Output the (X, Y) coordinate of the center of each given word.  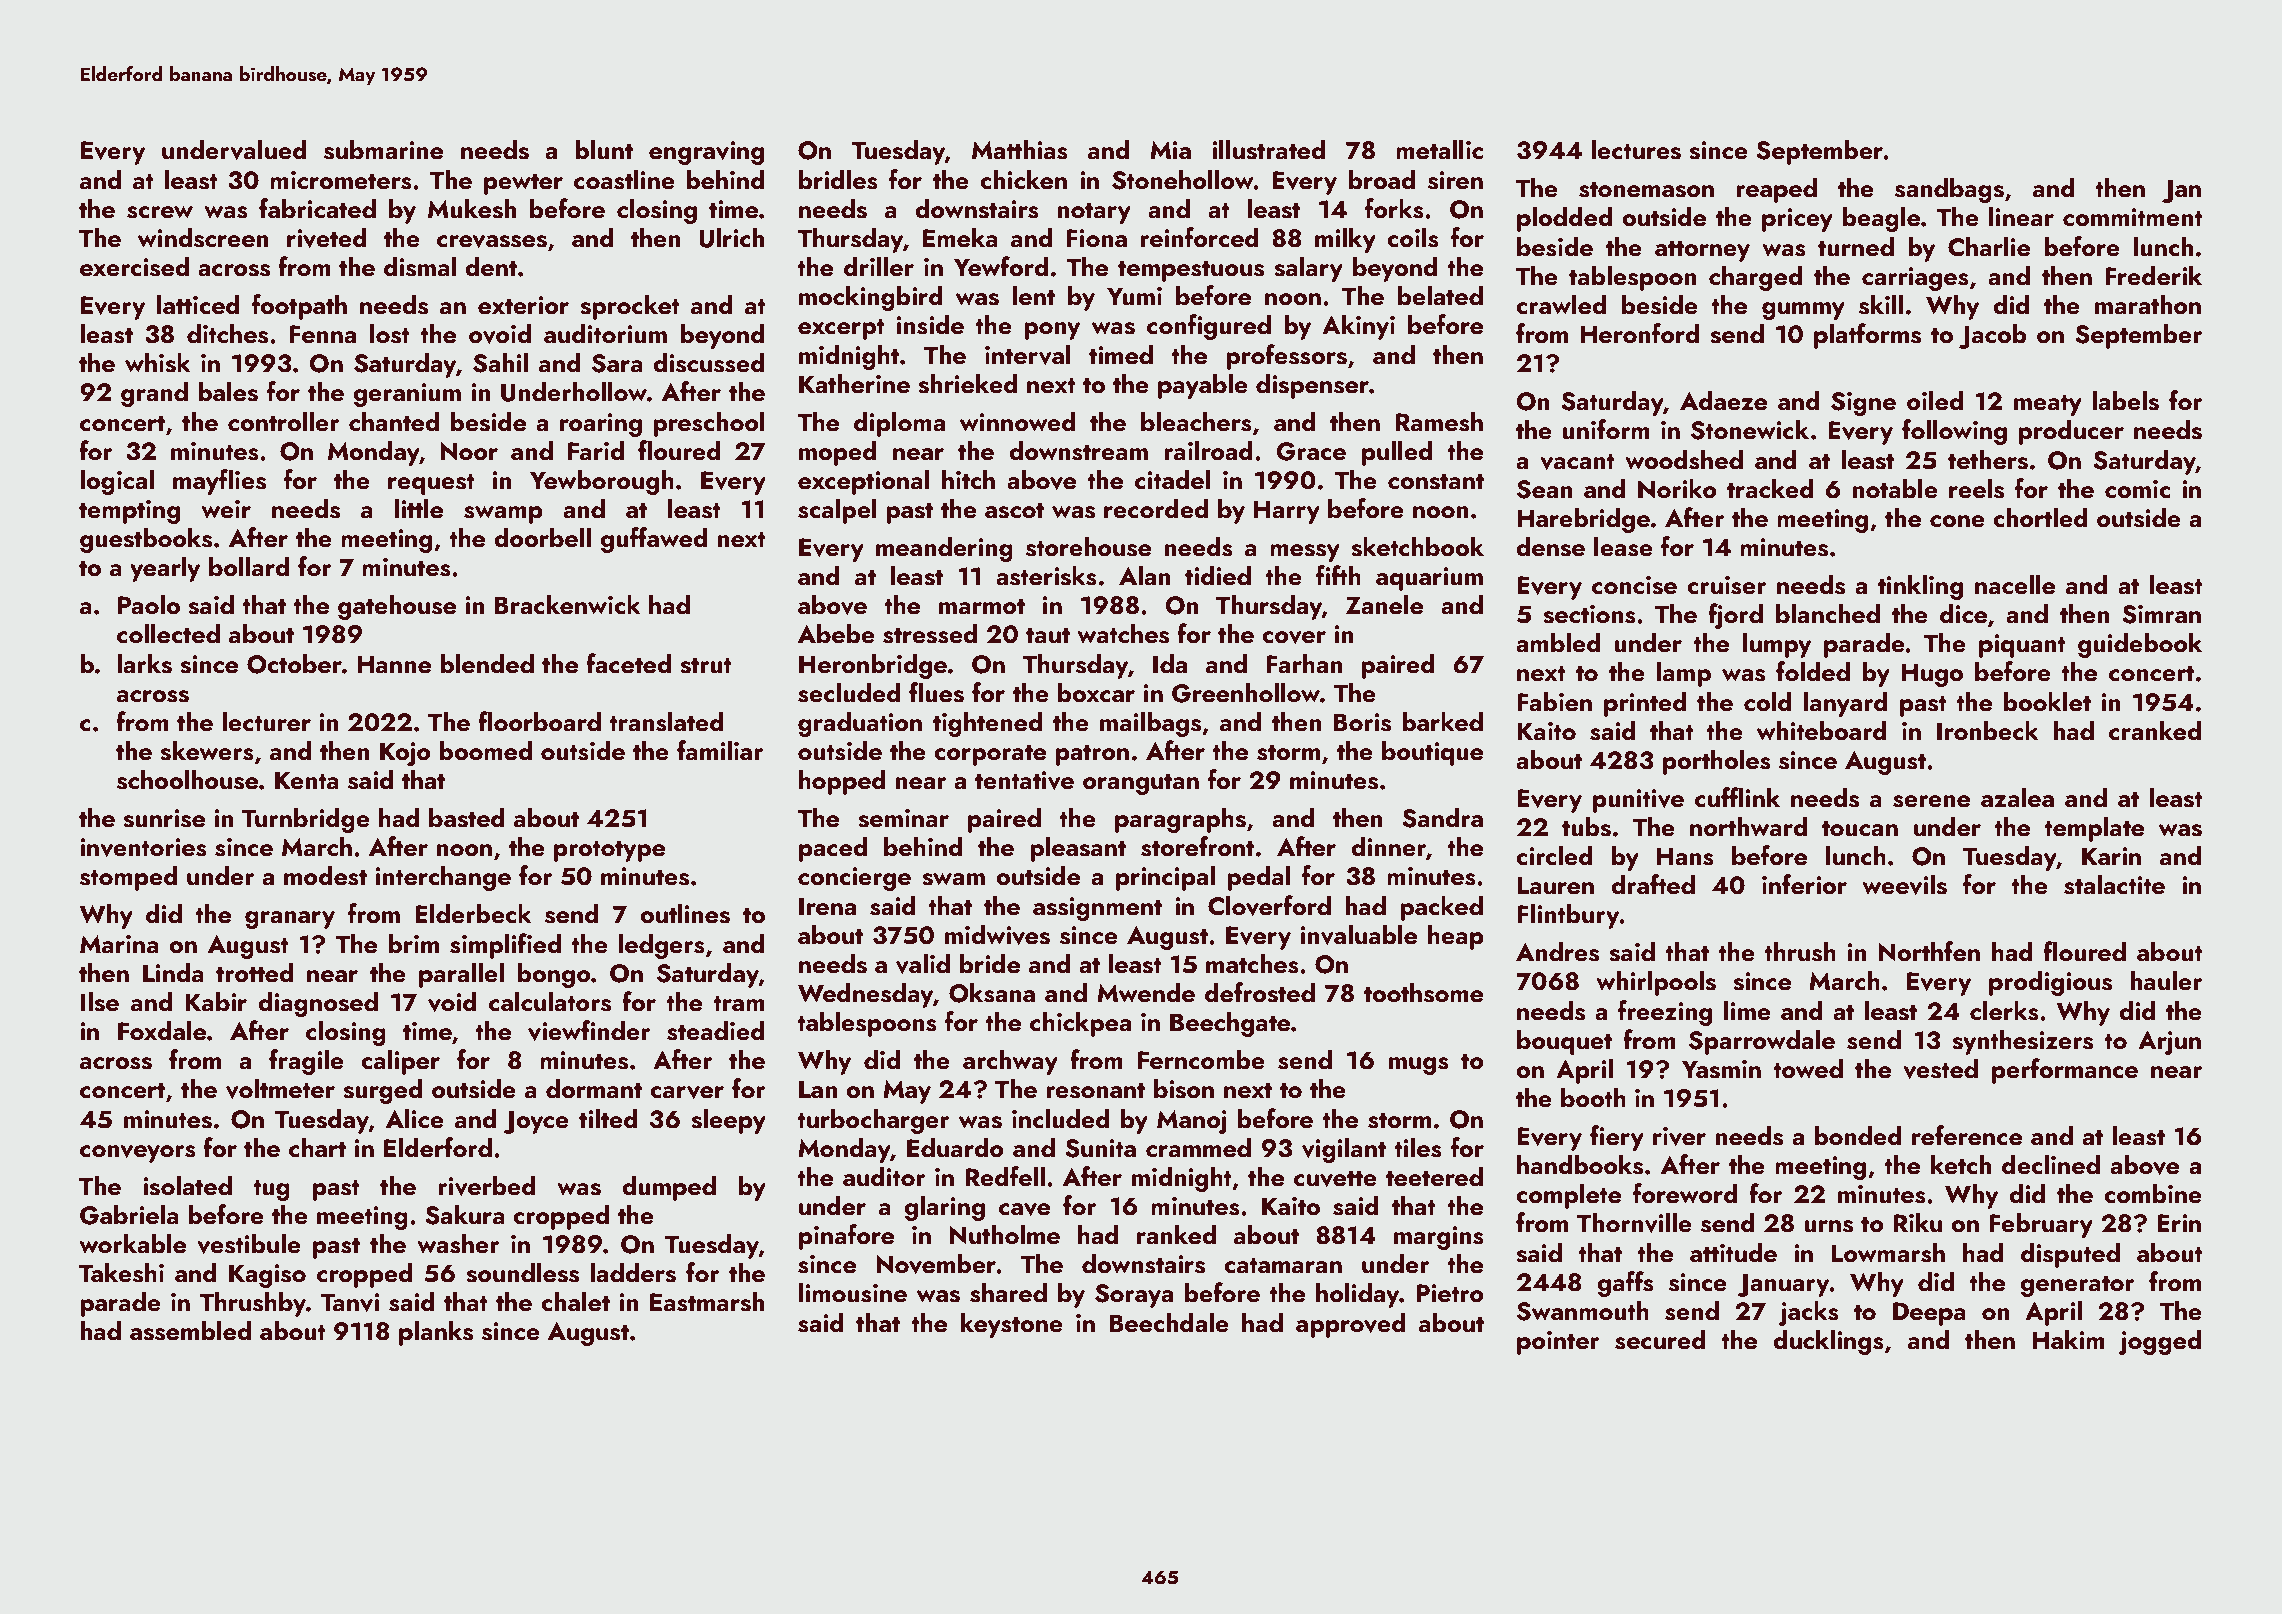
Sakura (465, 1214)
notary (1094, 213)
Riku (1918, 1222)
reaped (1776, 190)
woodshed (1684, 459)
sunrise (164, 818)
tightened (987, 724)
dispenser (1312, 386)
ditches (227, 333)
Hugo (1932, 675)
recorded (1156, 508)
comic (2137, 489)
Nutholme (1005, 1234)
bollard (249, 566)
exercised (134, 266)
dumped (669, 1188)
